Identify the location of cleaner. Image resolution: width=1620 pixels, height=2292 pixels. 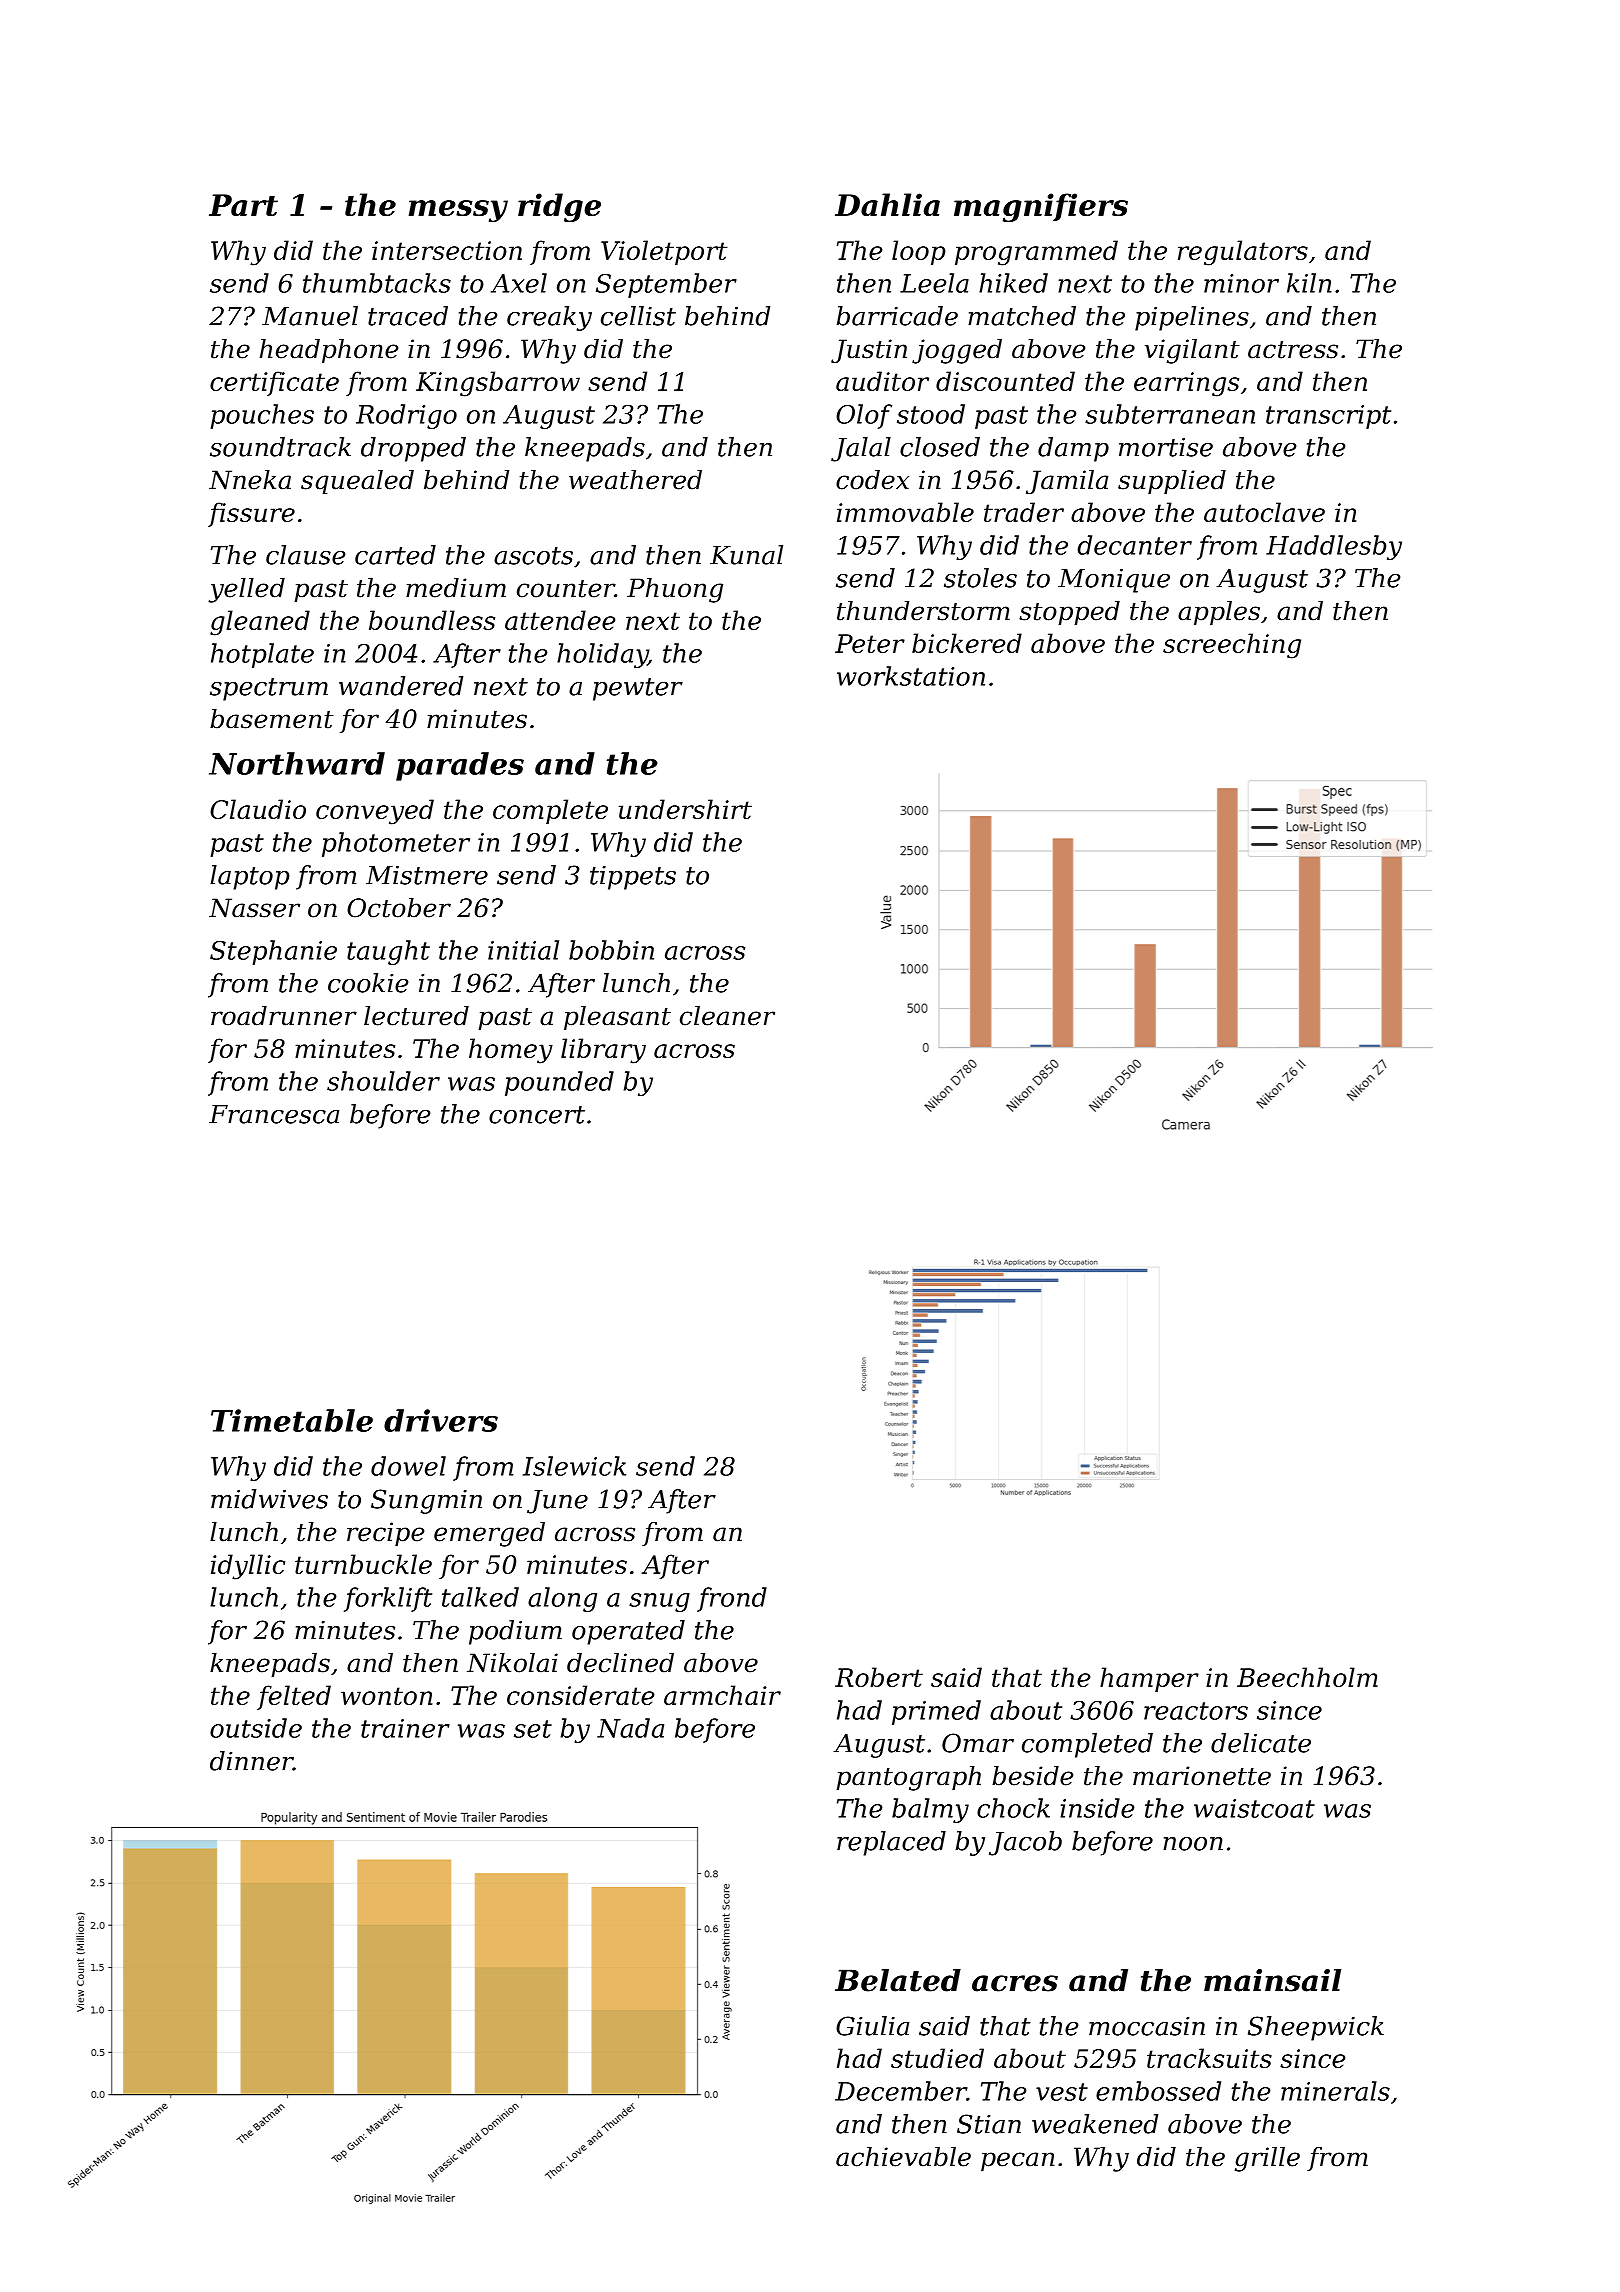
(727, 1016).
